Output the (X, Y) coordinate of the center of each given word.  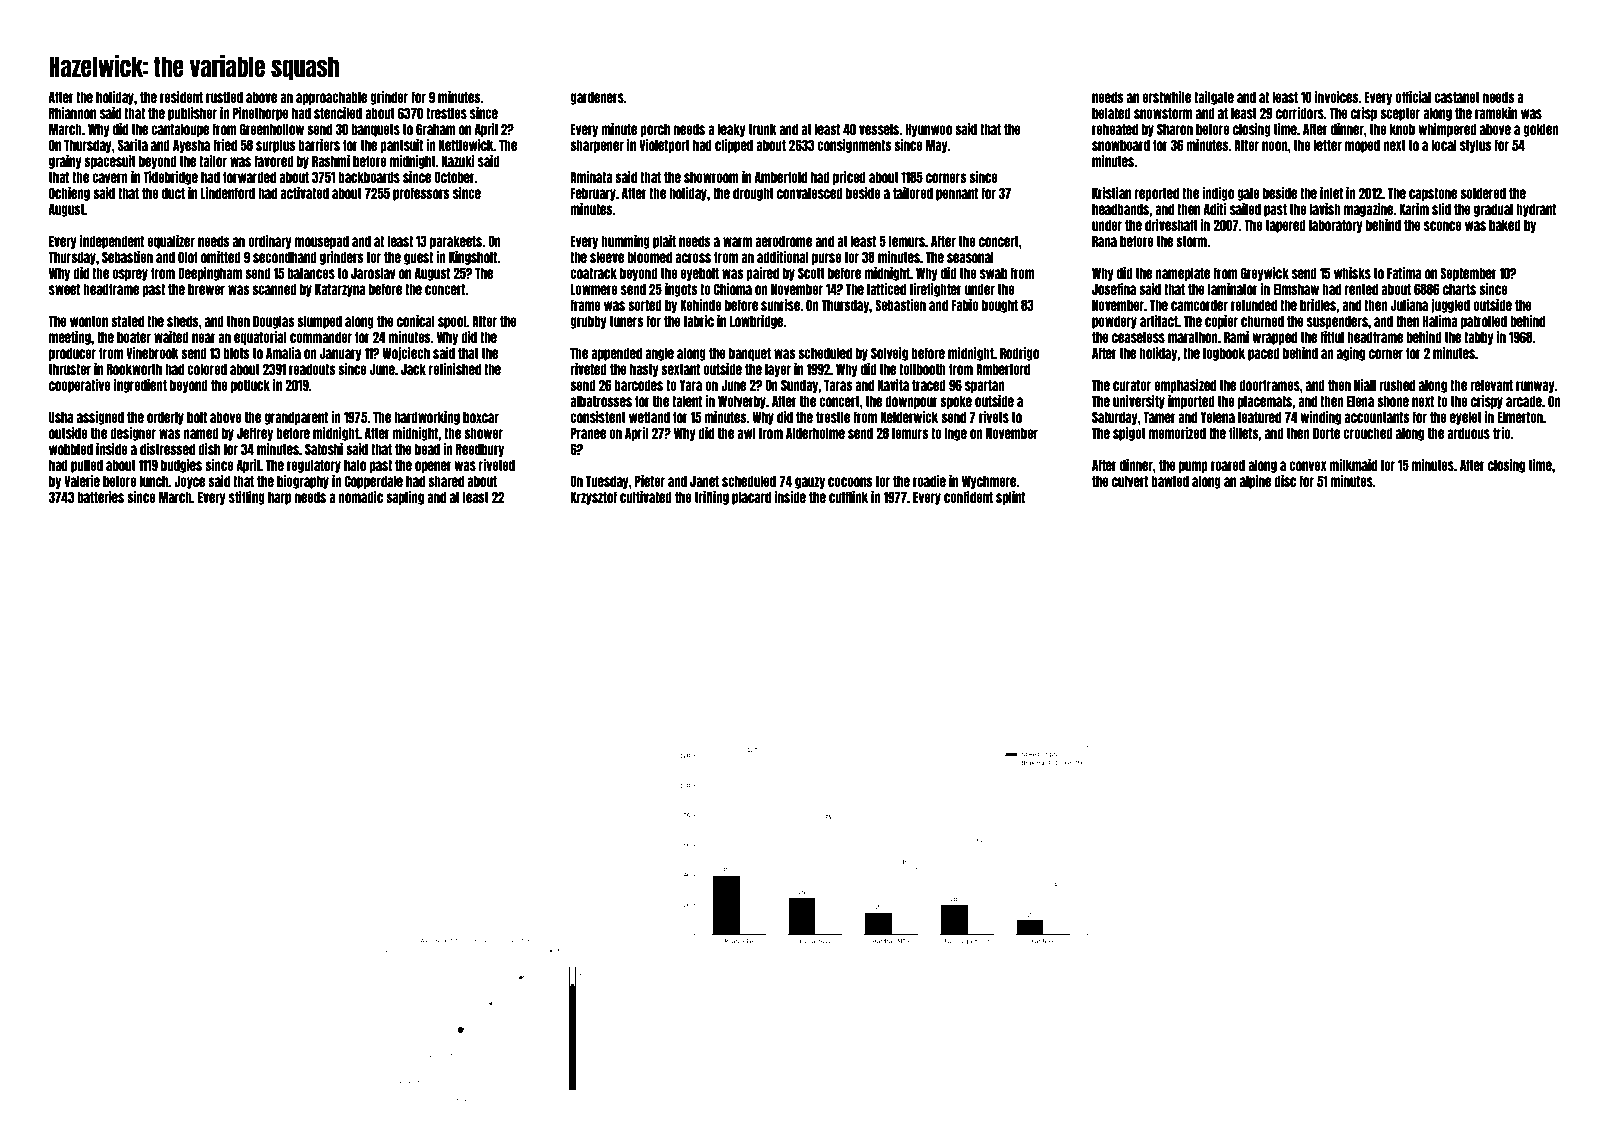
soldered (1483, 193)
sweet (64, 289)
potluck (250, 386)
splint (1010, 498)
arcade (1524, 401)
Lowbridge (757, 322)
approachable (331, 98)
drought (753, 194)
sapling (405, 498)
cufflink (848, 497)
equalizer (171, 242)
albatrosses (601, 401)
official (1413, 97)
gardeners (597, 98)
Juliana (1409, 305)
